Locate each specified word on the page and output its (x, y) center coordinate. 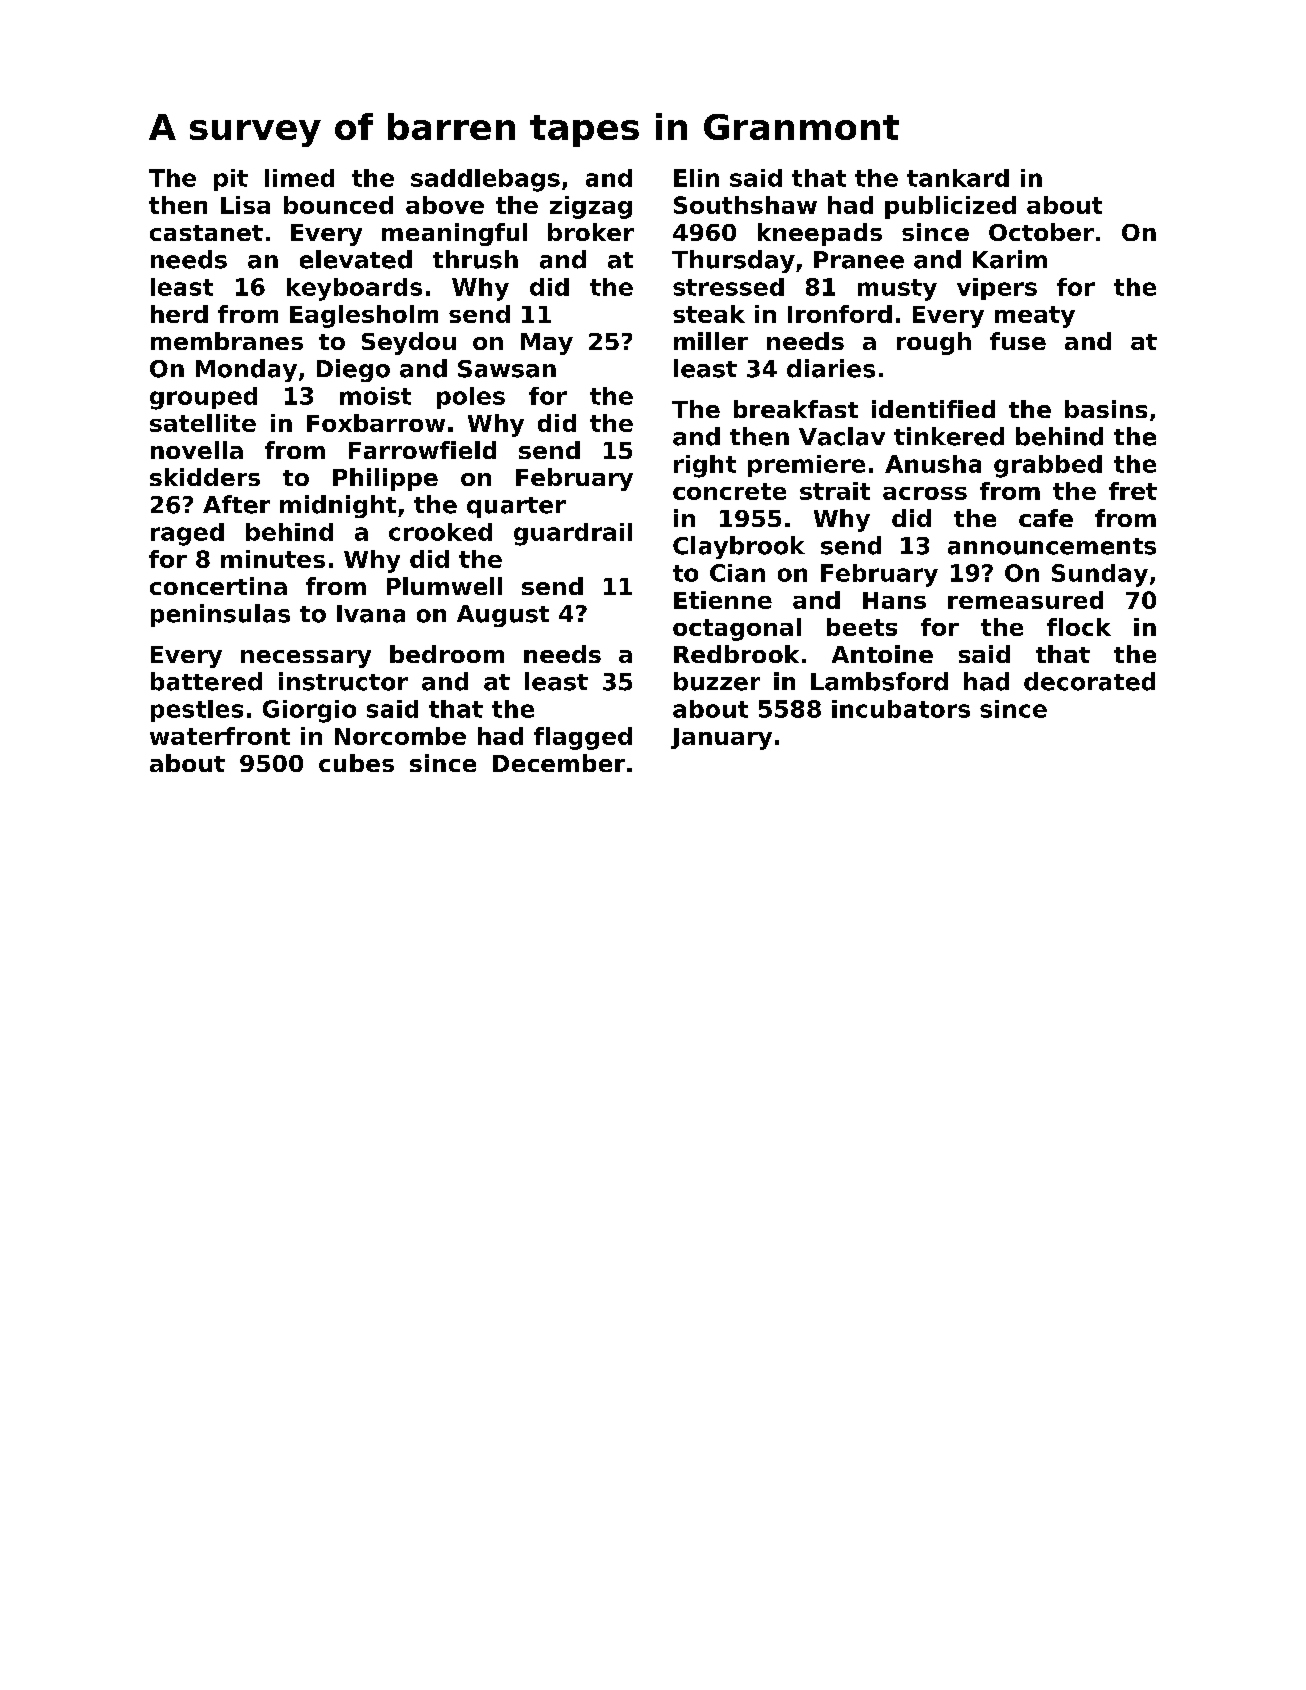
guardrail (573, 534)
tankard (958, 178)
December (559, 763)
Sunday (1100, 575)
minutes (273, 559)
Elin (696, 178)
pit (231, 180)
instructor (343, 681)
